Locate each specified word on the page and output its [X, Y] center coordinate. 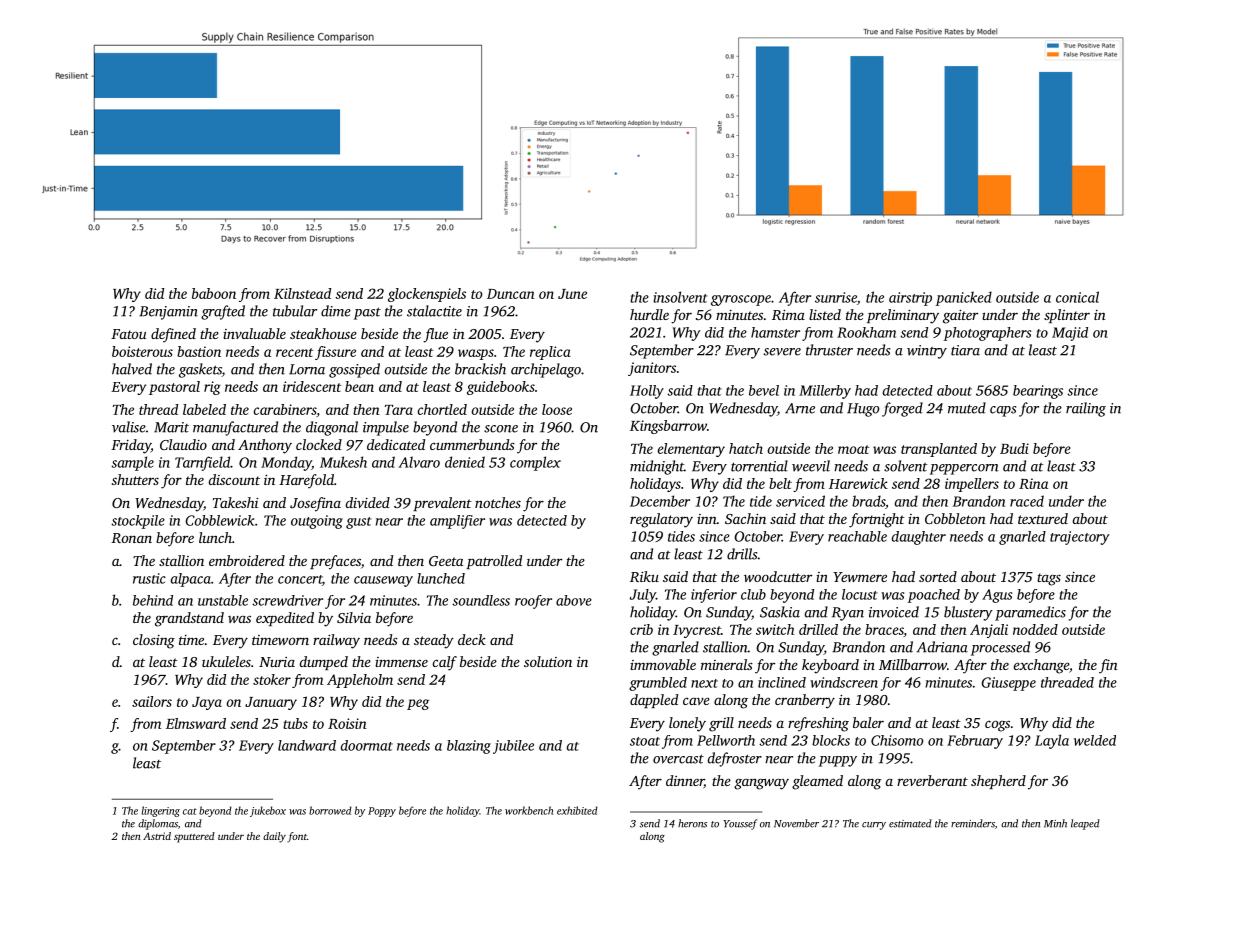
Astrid [157, 836]
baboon [214, 293]
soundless [481, 600]
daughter [919, 538]
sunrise [836, 297]
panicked [964, 298]
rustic [149, 578]
